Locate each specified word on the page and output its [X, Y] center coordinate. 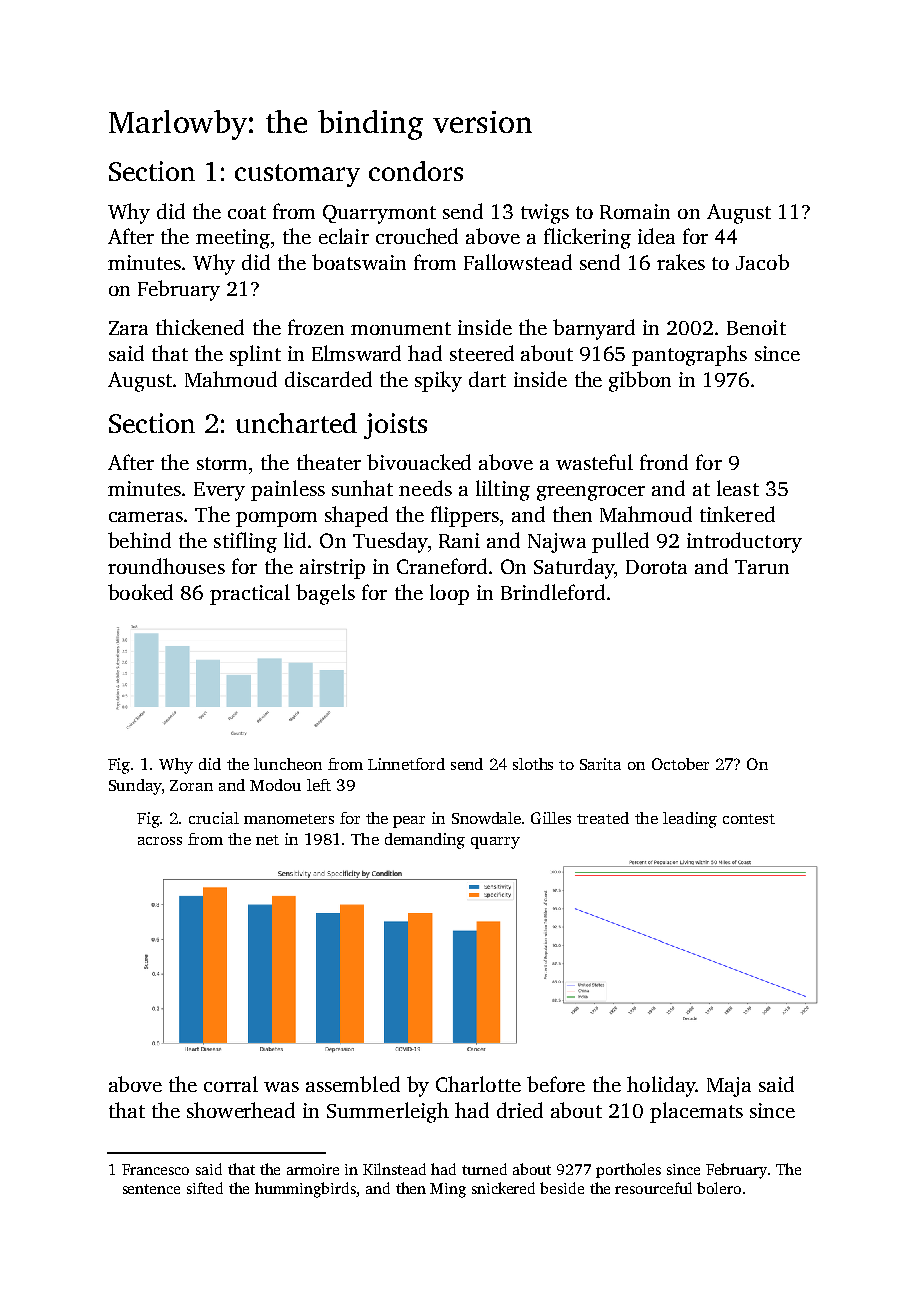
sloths [533, 764]
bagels [325, 594]
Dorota [656, 567]
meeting [233, 239]
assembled [353, 1084]
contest [749, 819]
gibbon [640, 381]
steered [482, 353]
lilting [503, 490]
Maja [729, 1087]
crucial [214, 818]
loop [449, 594]
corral [231, 1084]
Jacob [762, 262]
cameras [146, 517]
